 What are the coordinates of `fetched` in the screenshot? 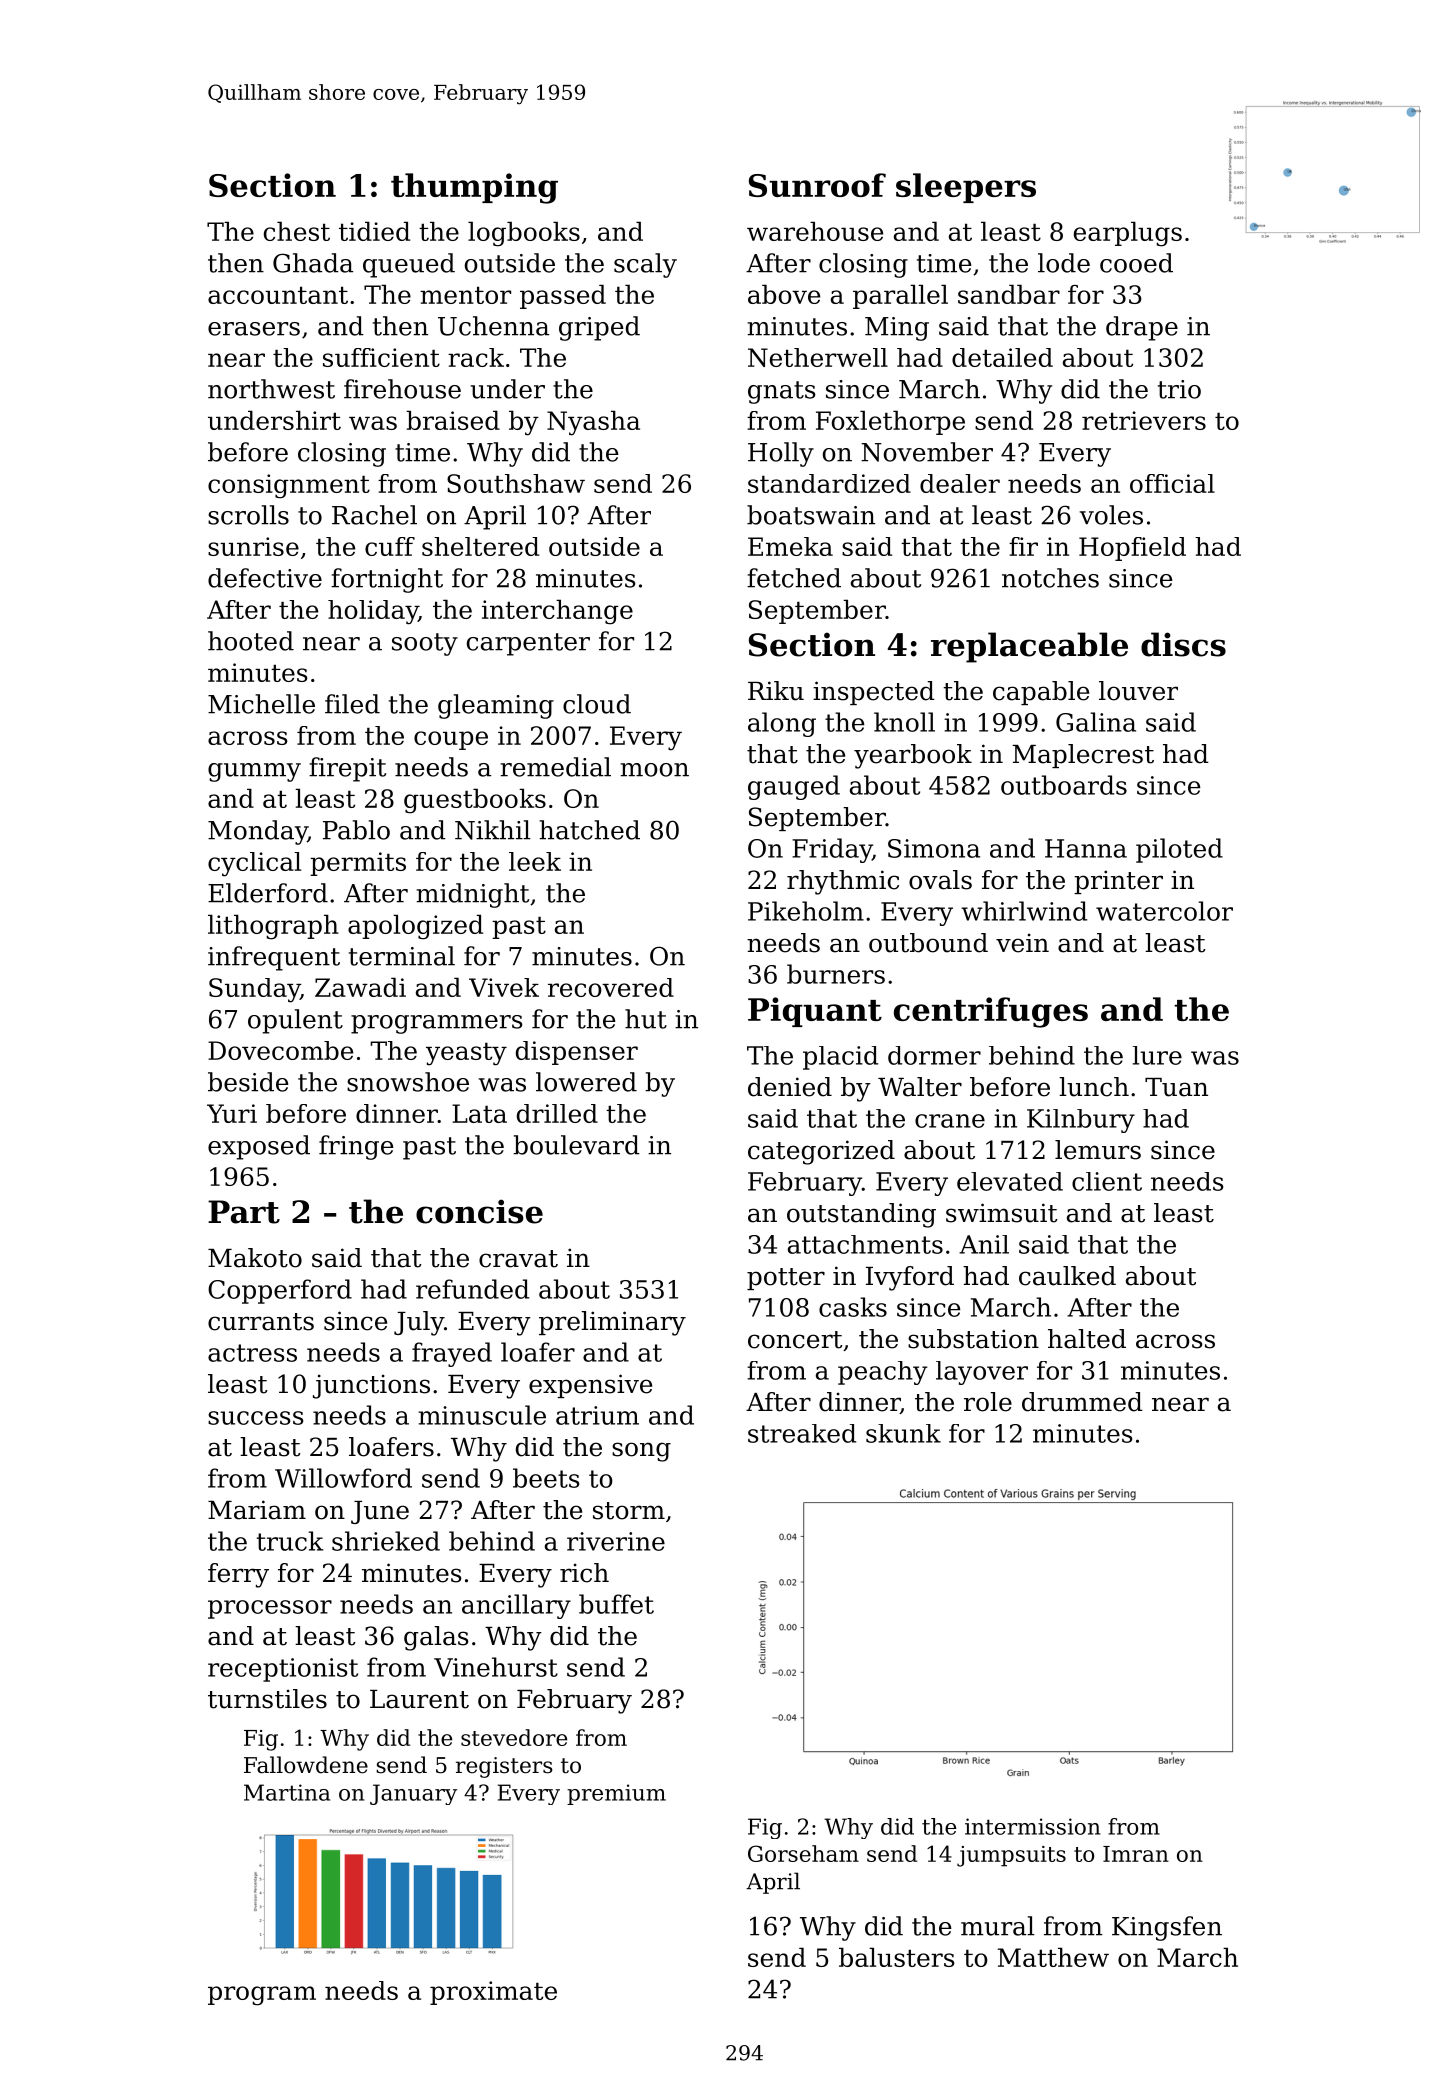 It's located at (794, 578).
